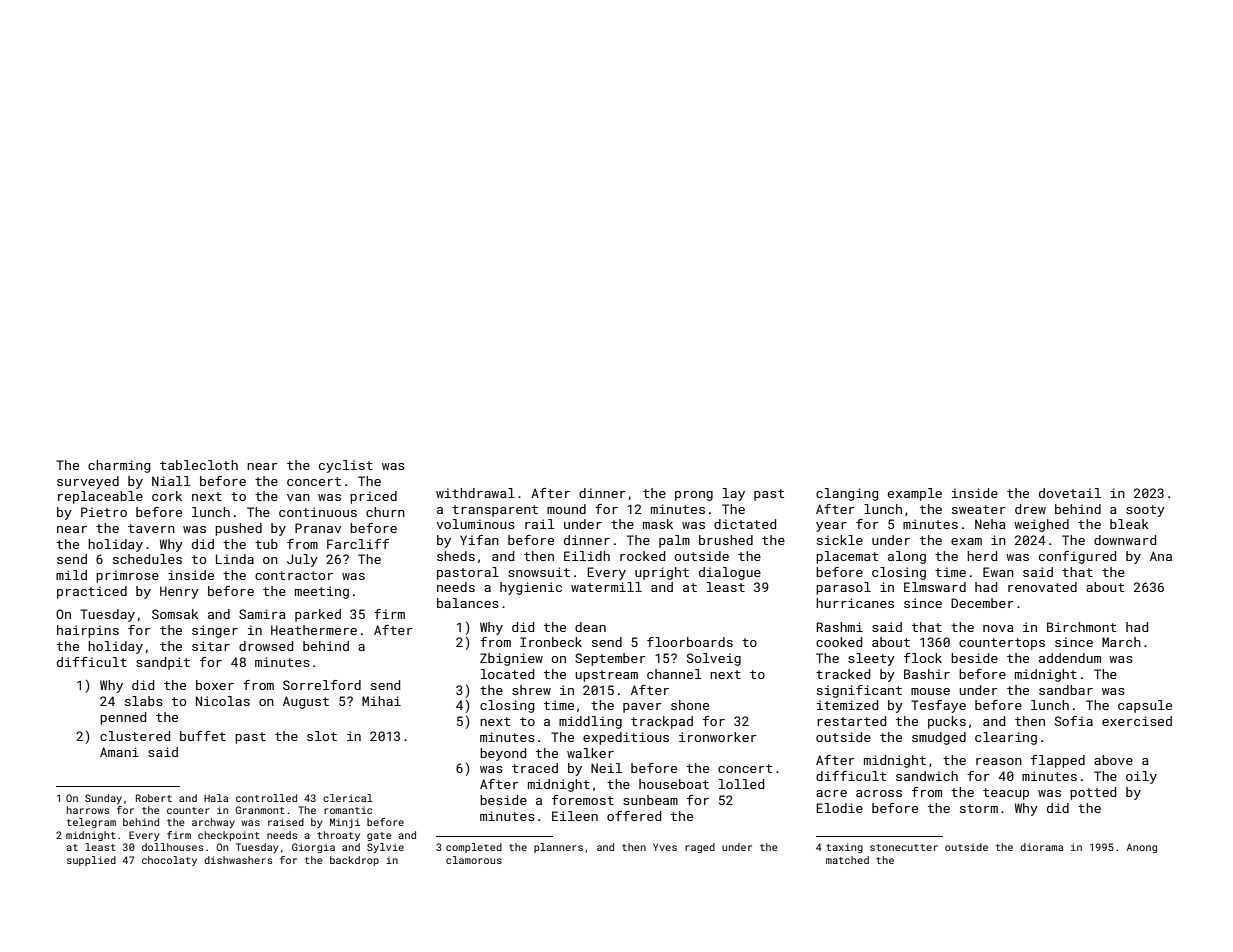 The width and height of the screenshot is (1233, 952). What do you see at coordinates (1041, 525) in the screenshot?
I see `weighed` at bounding box center [1041, 525].
